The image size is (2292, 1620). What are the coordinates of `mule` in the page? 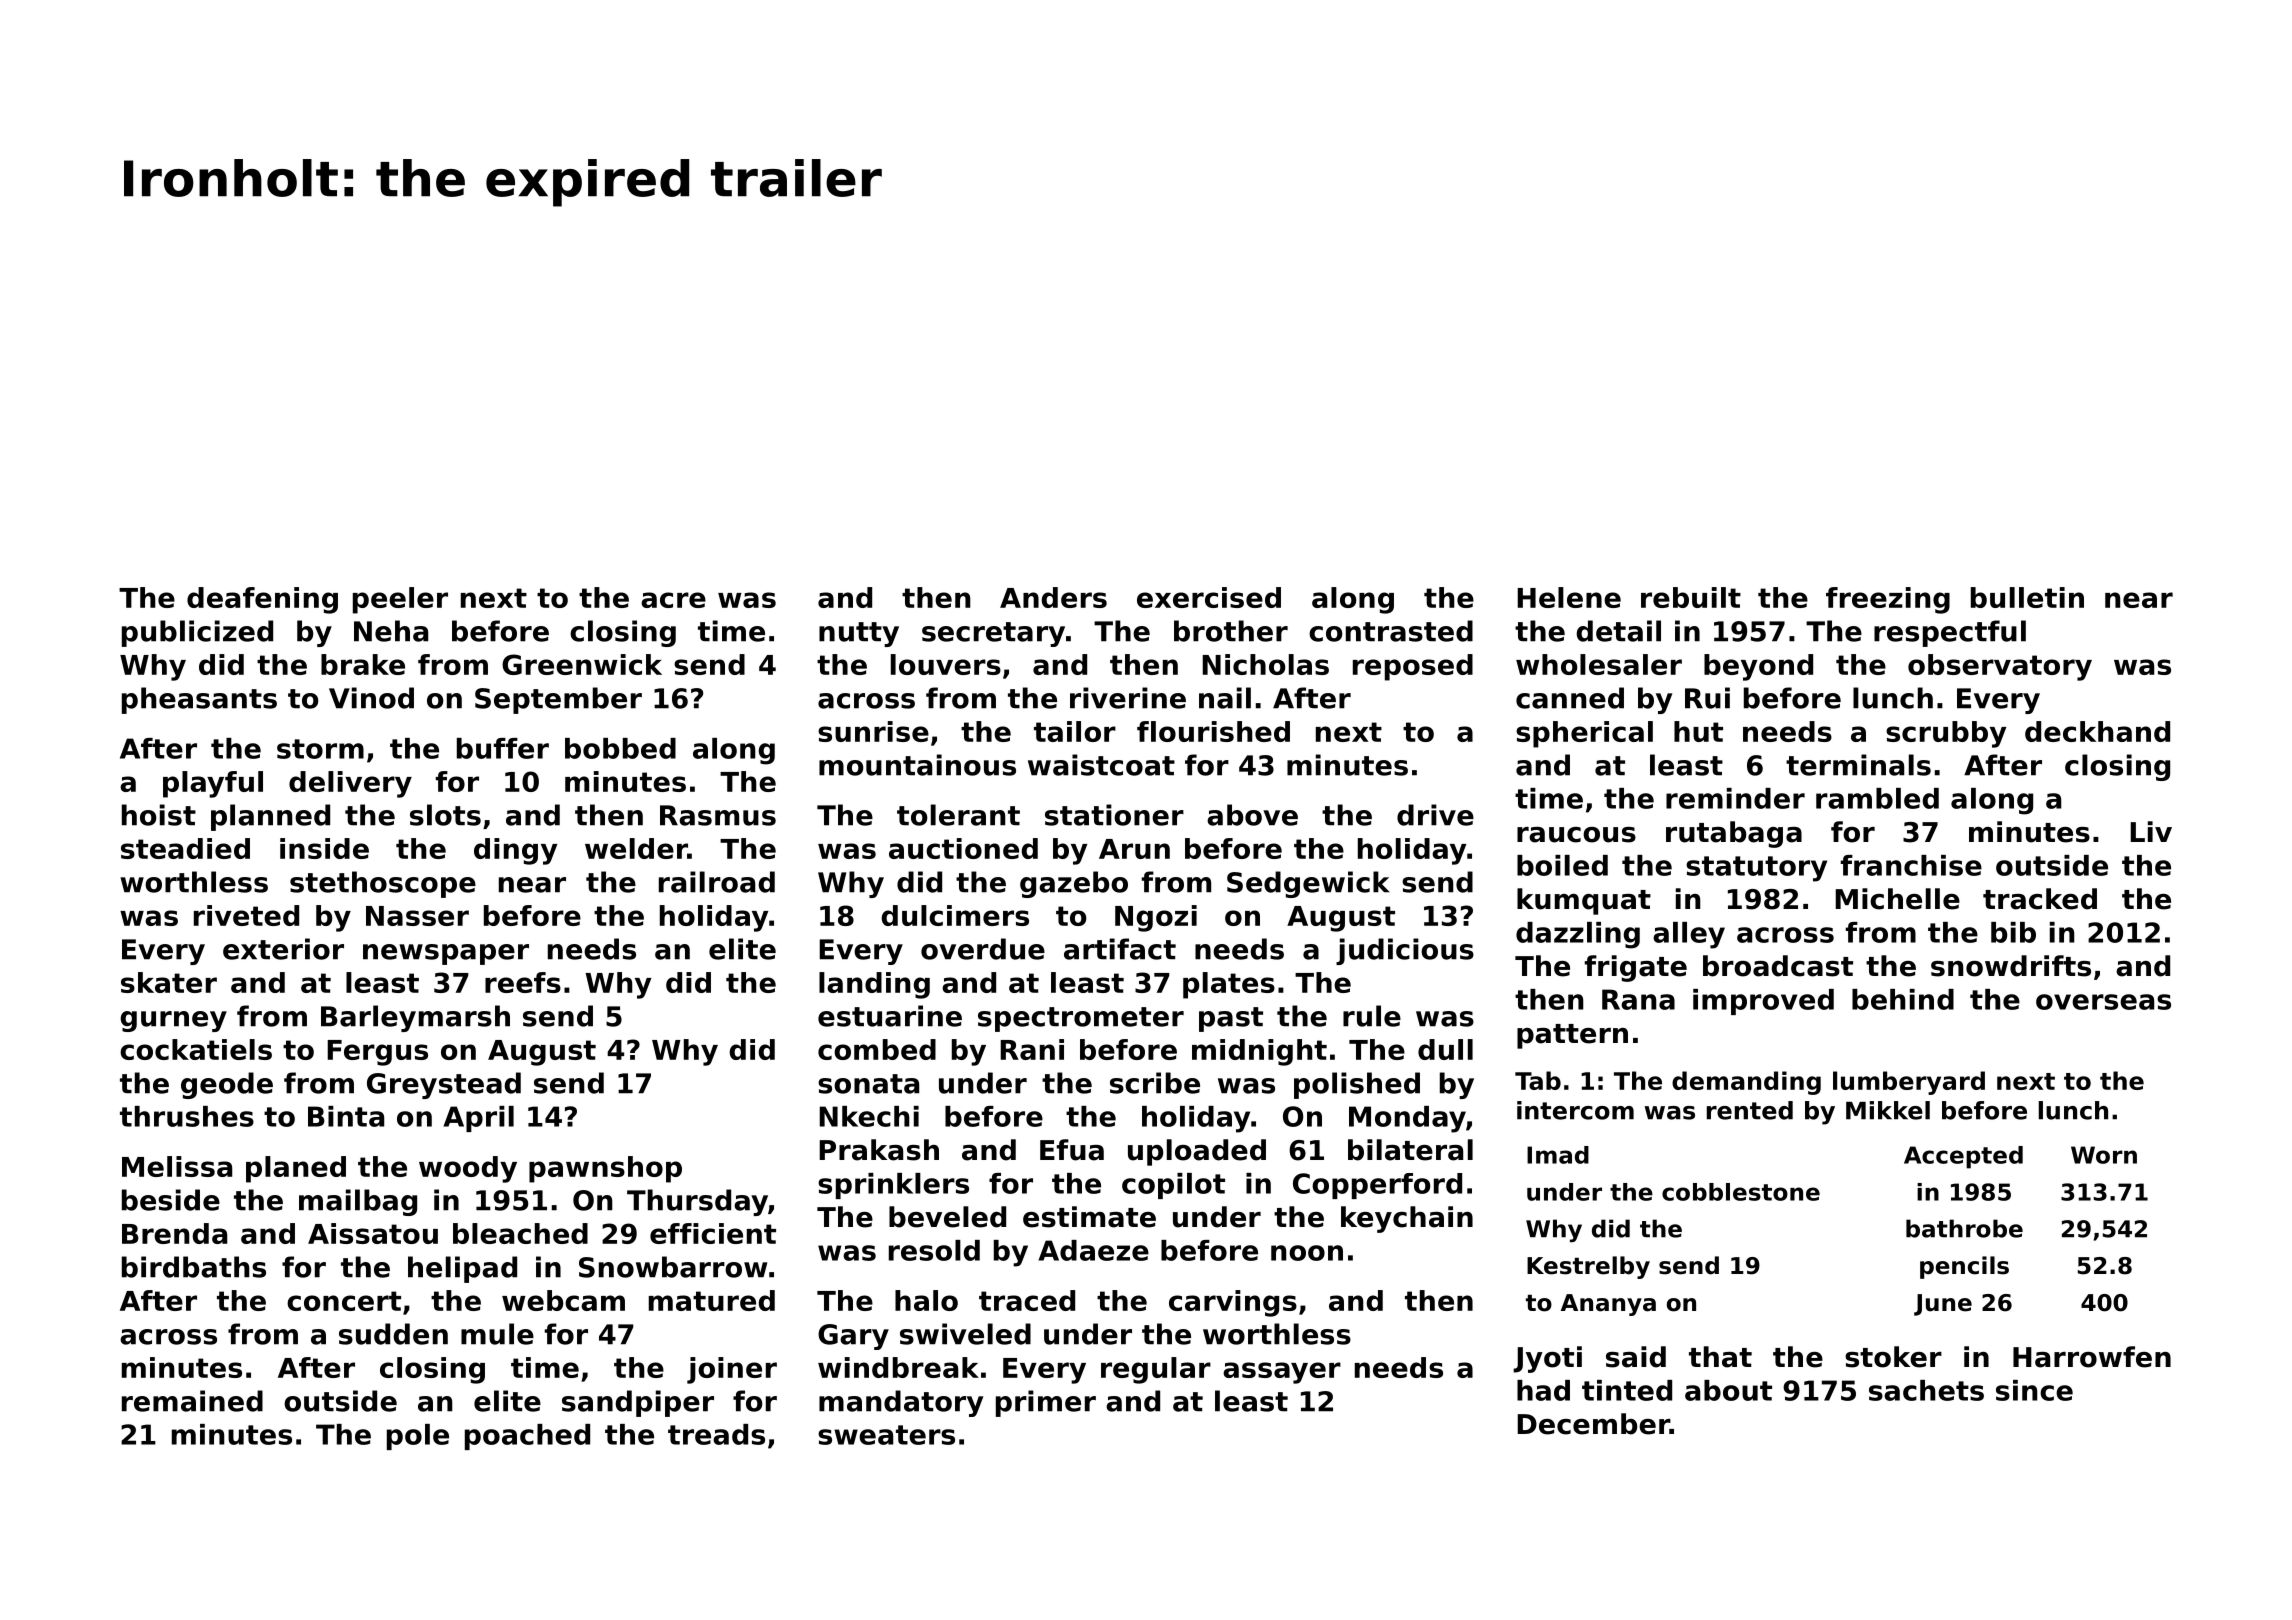 It's located at (497, 1334).
